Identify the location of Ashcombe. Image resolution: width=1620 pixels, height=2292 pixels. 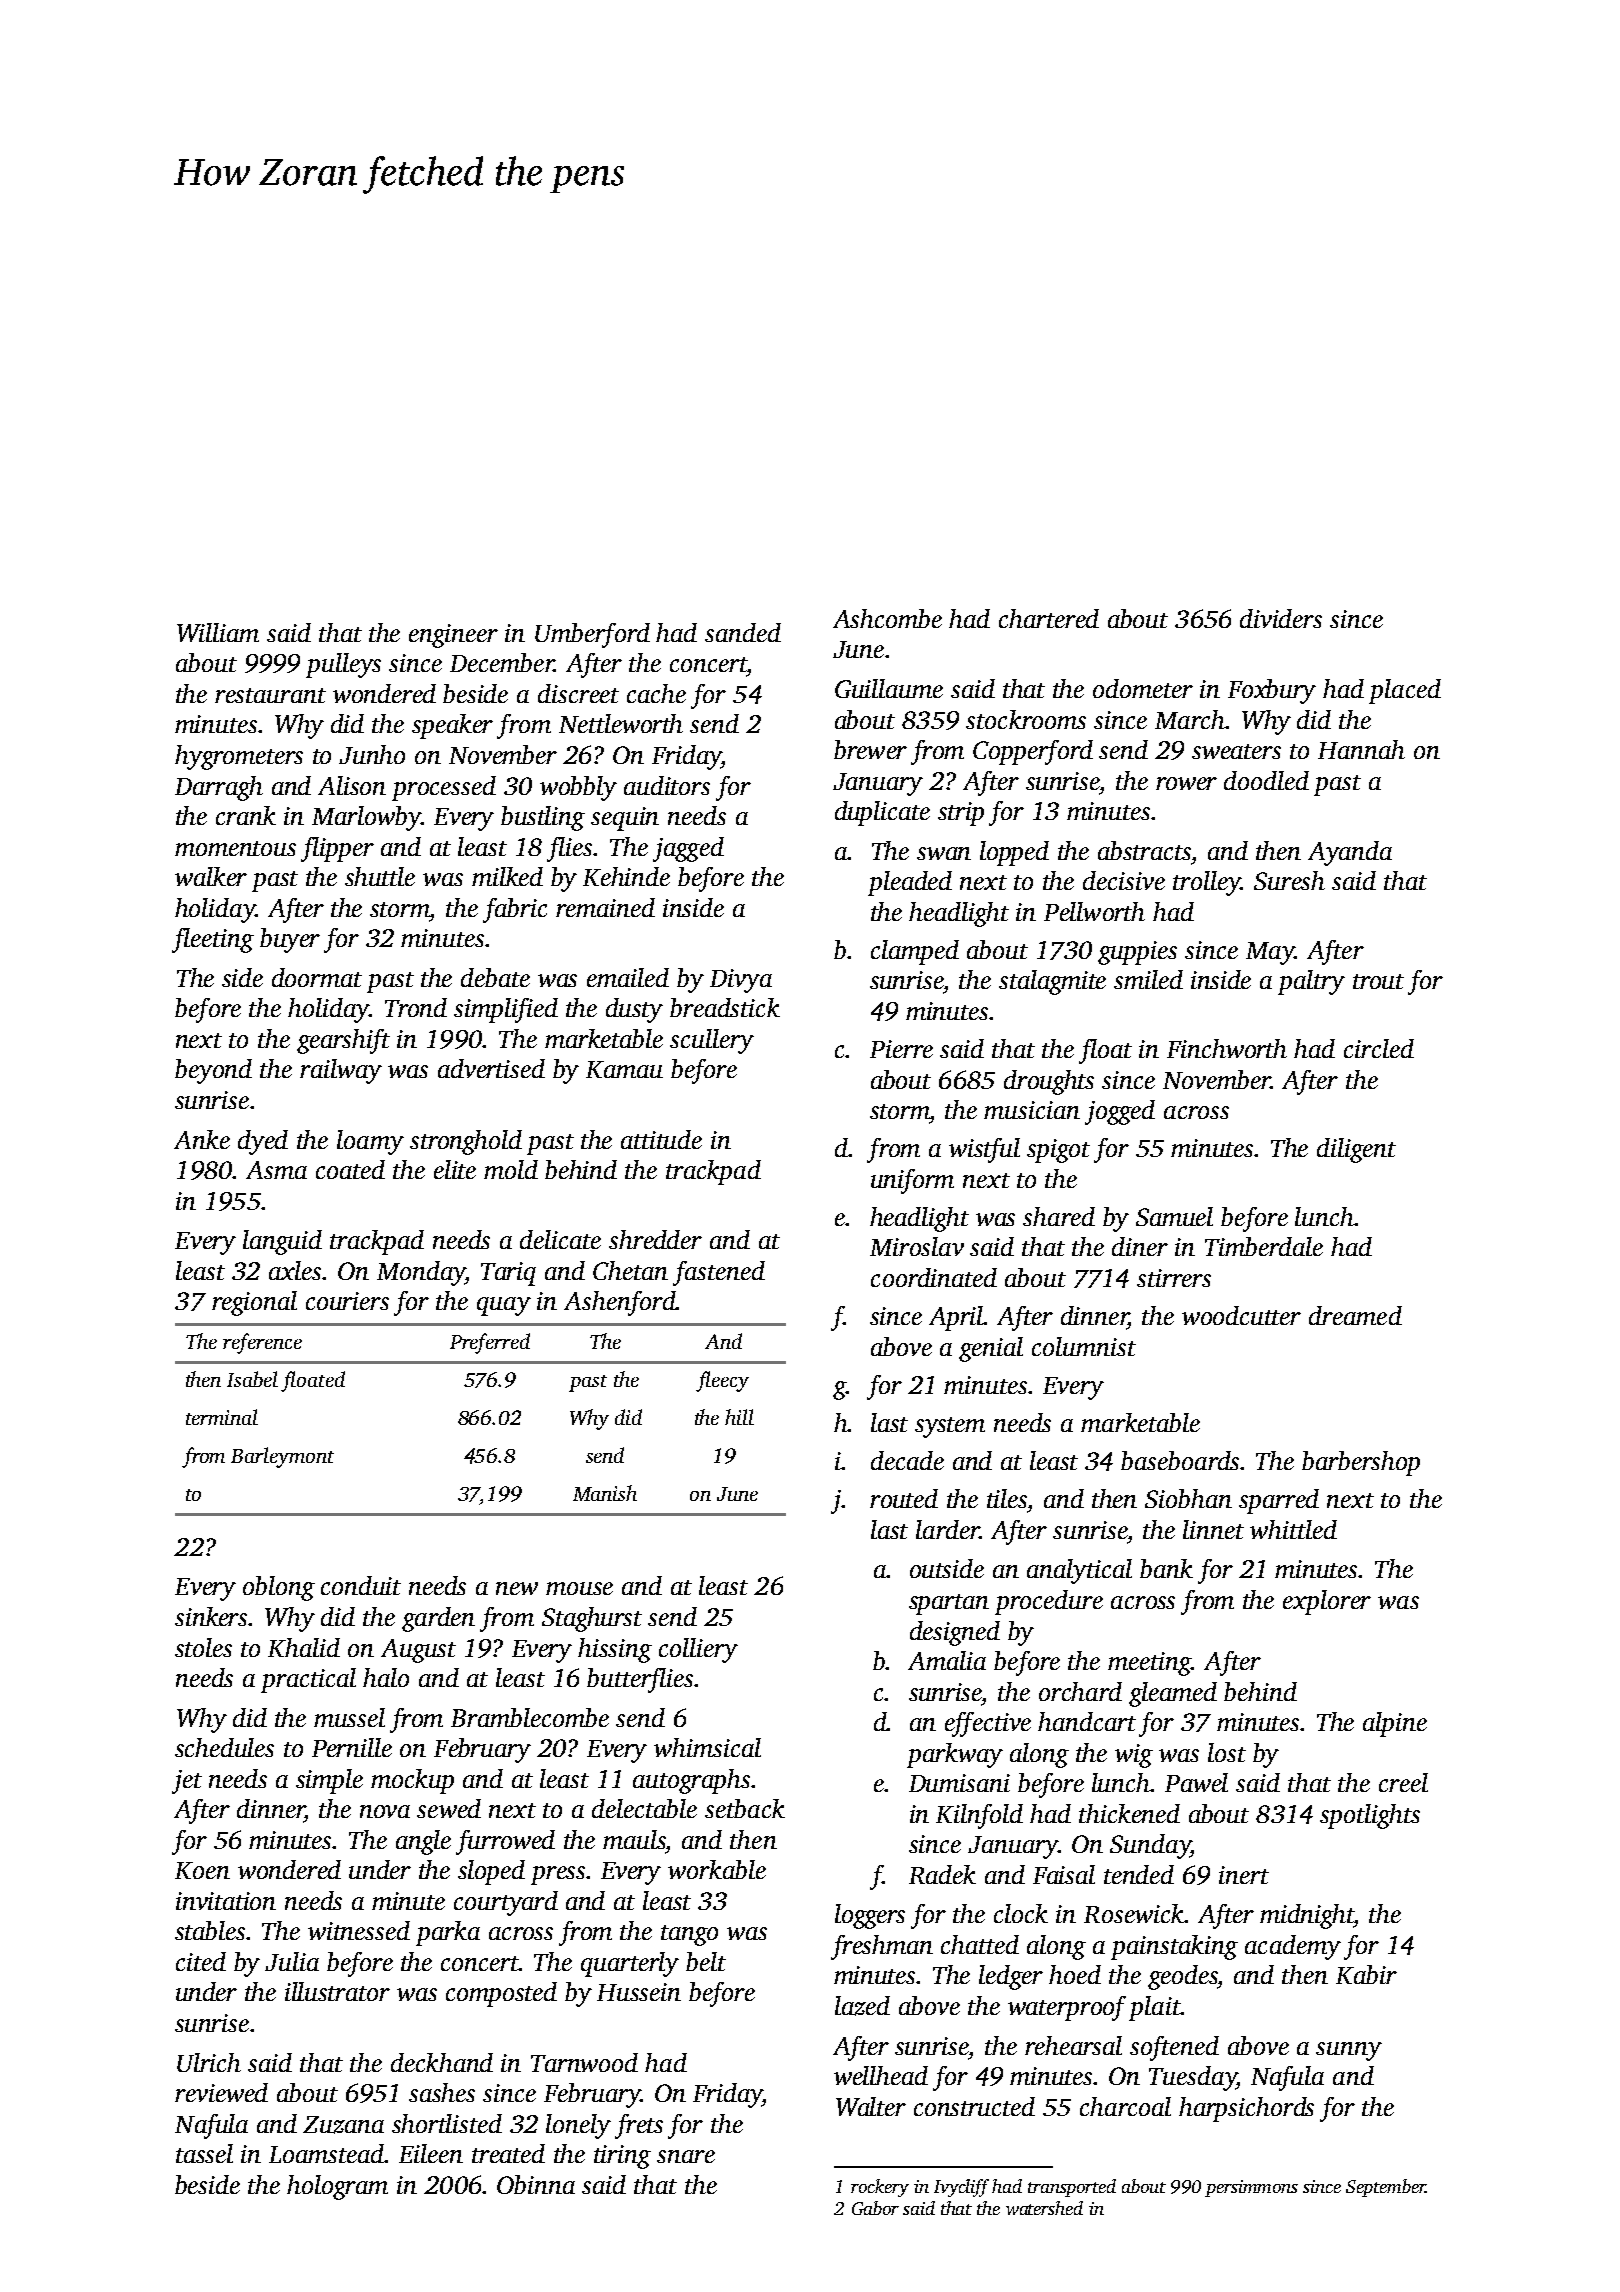
(887, 618).
